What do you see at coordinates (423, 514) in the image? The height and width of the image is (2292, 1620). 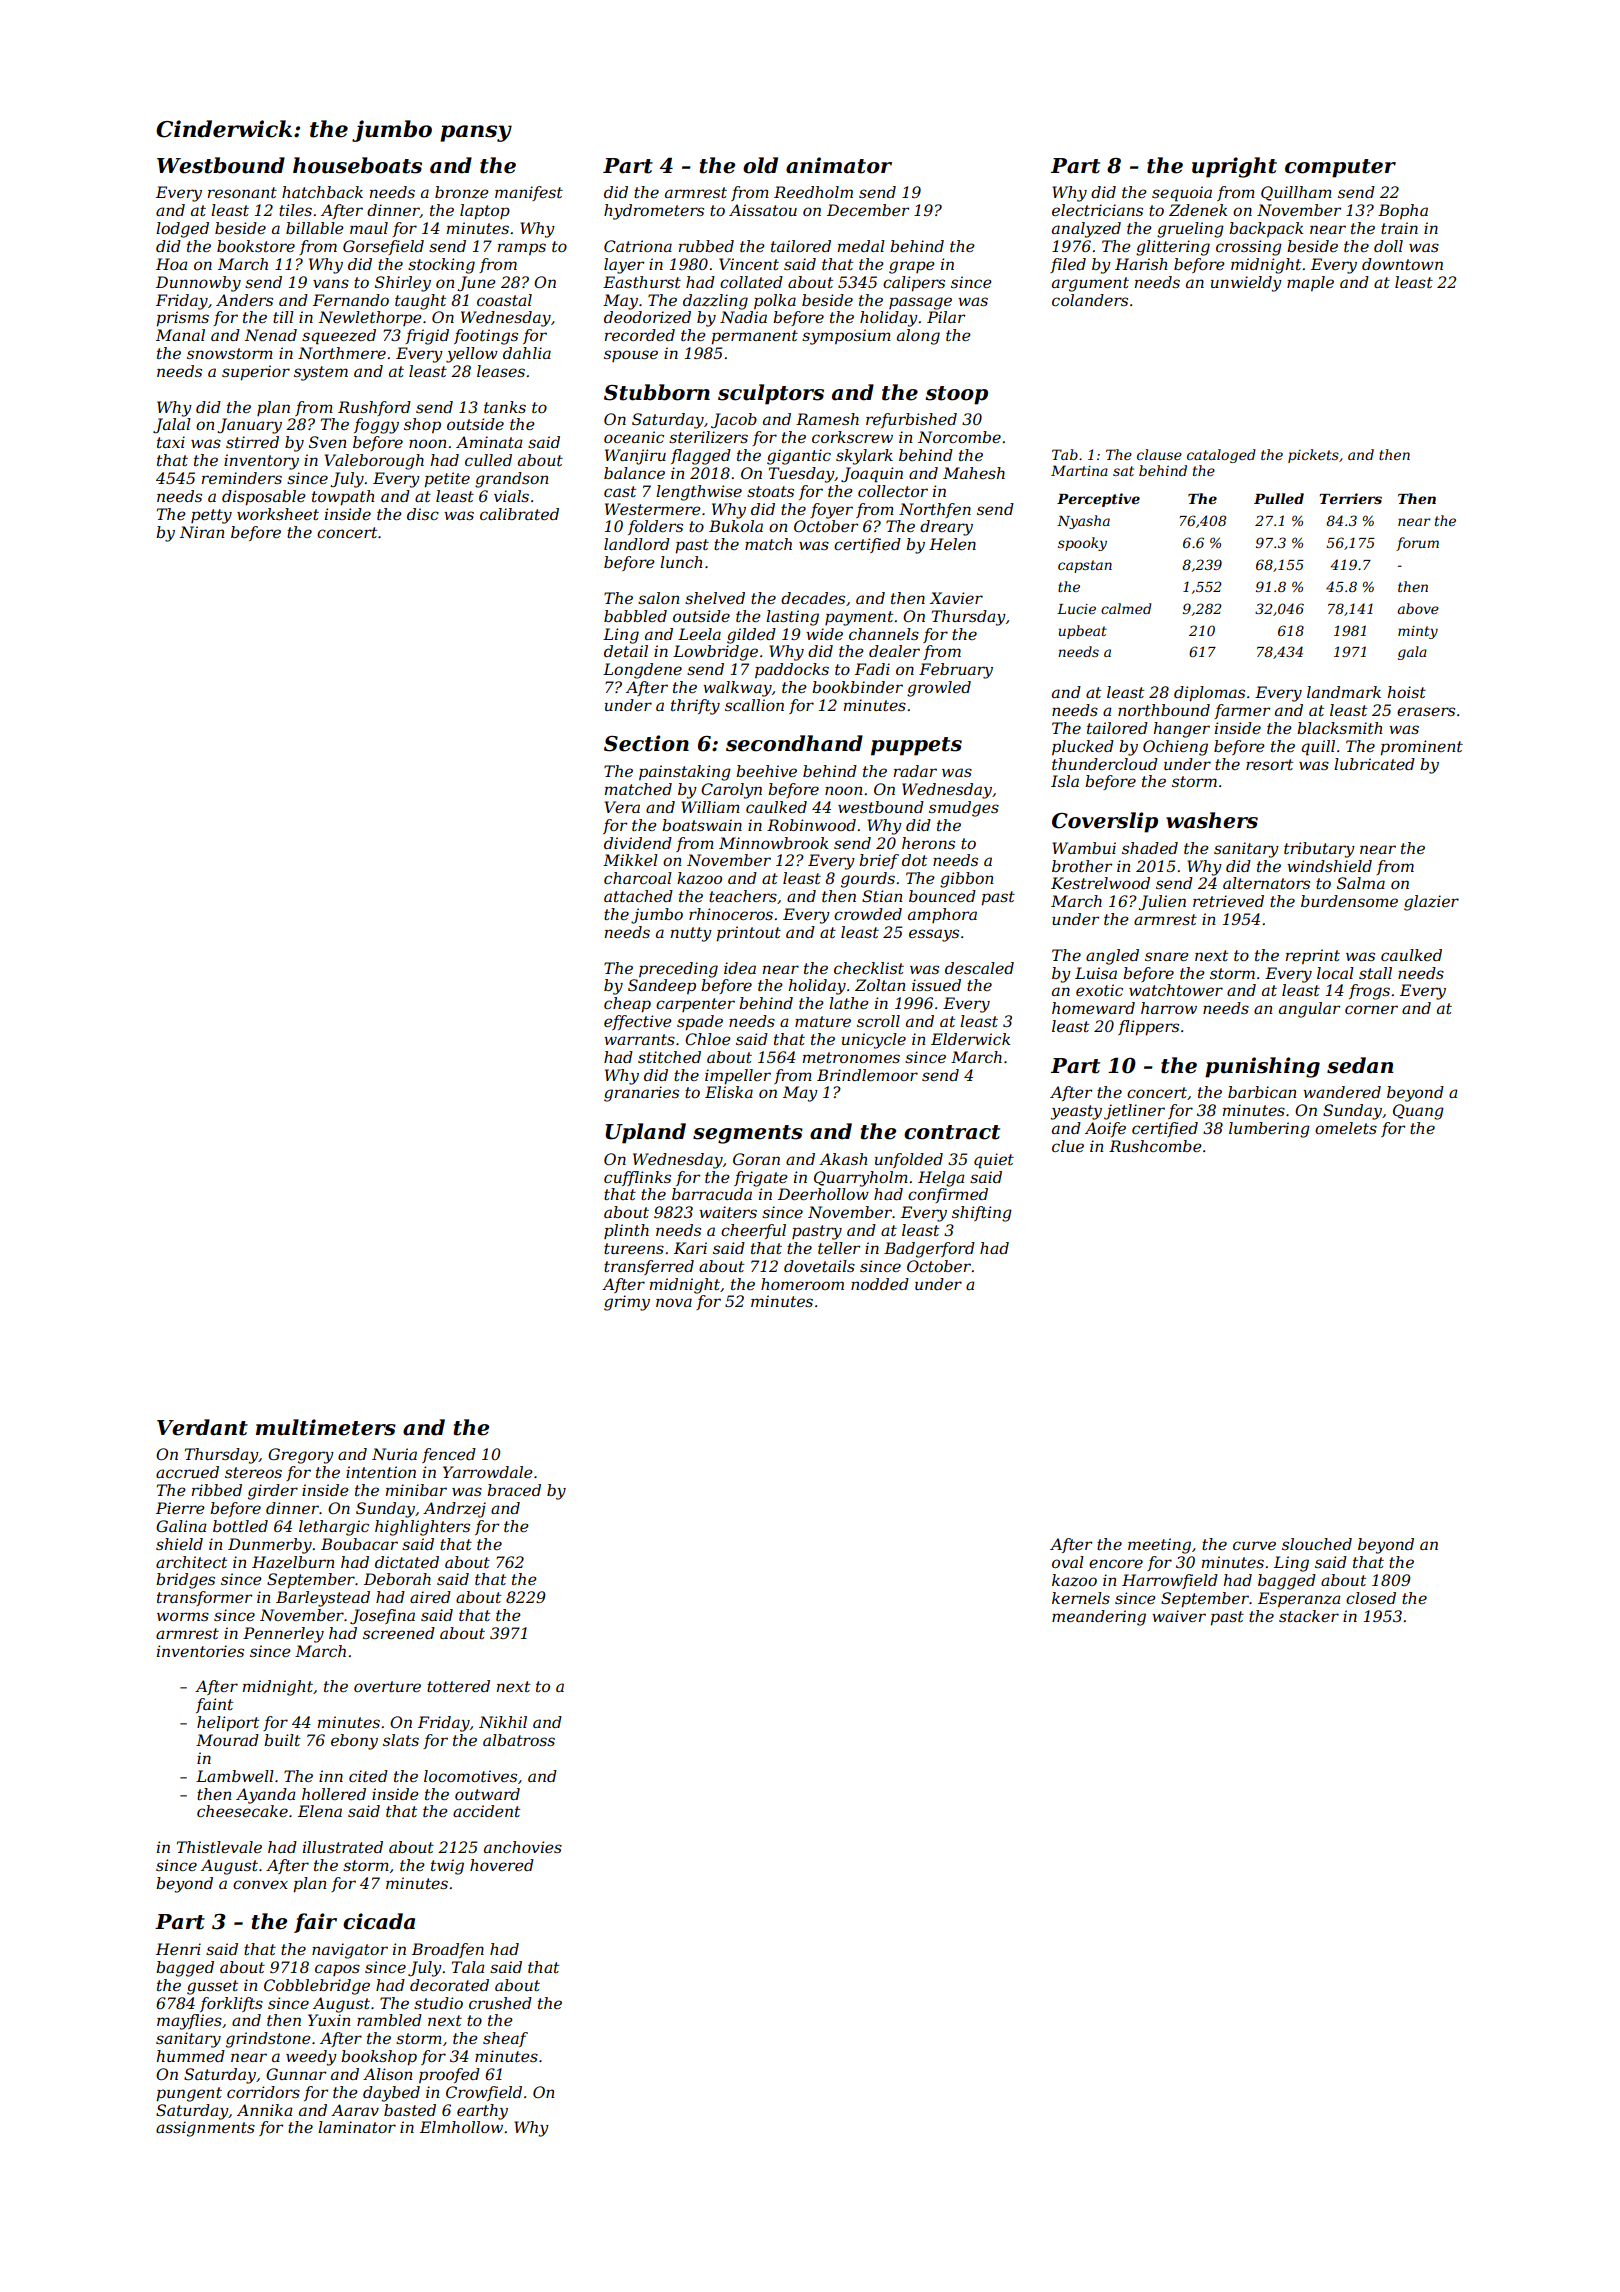 I see `disc` at bounding box center [423, 514].
